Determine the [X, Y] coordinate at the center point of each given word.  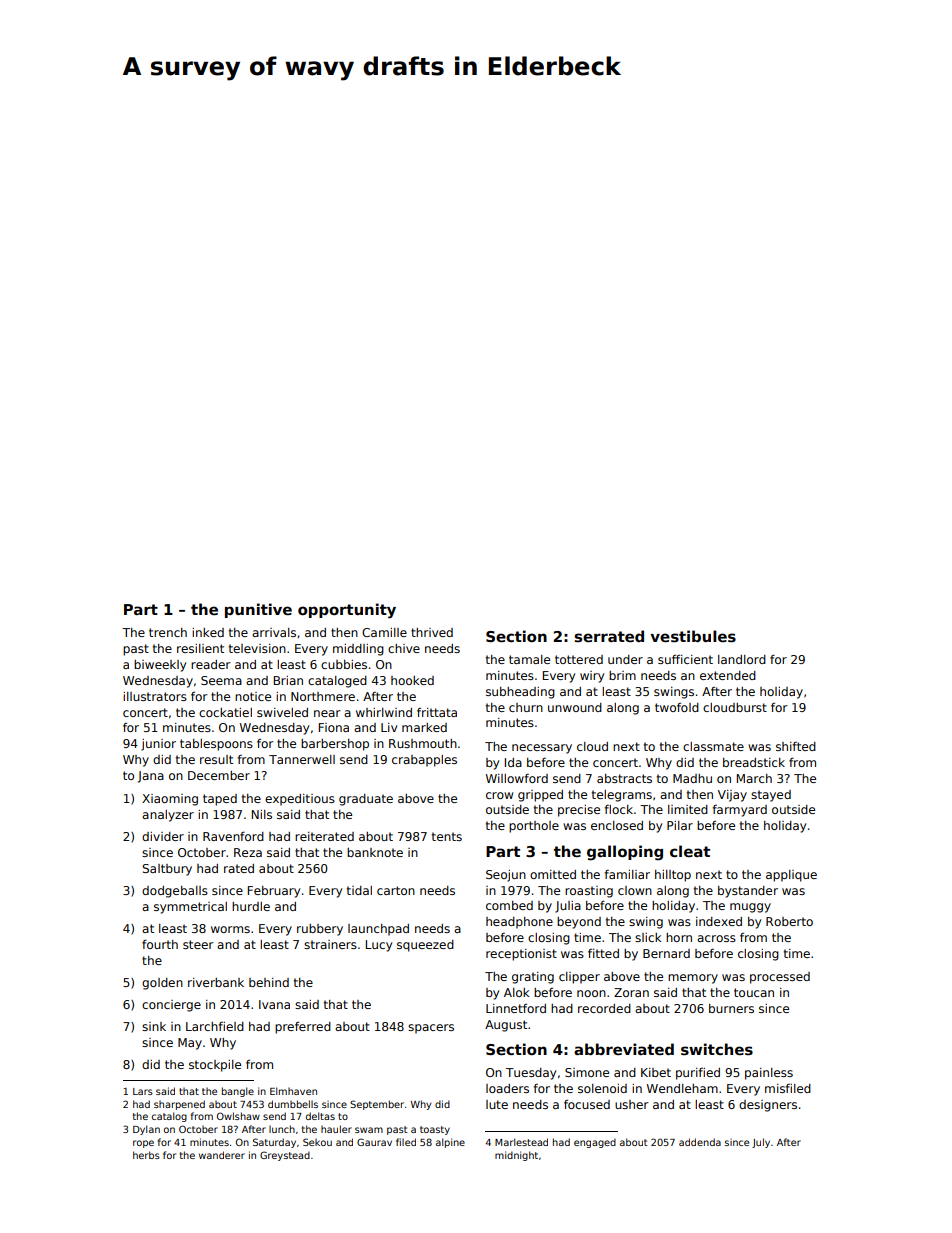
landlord [742, 659]
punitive [258, 610]
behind [269, 982]
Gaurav [374, 1142]
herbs [146, 1155]
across [716, 938]
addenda [700, 1142]
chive [404, 648]
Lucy [379, 946]
